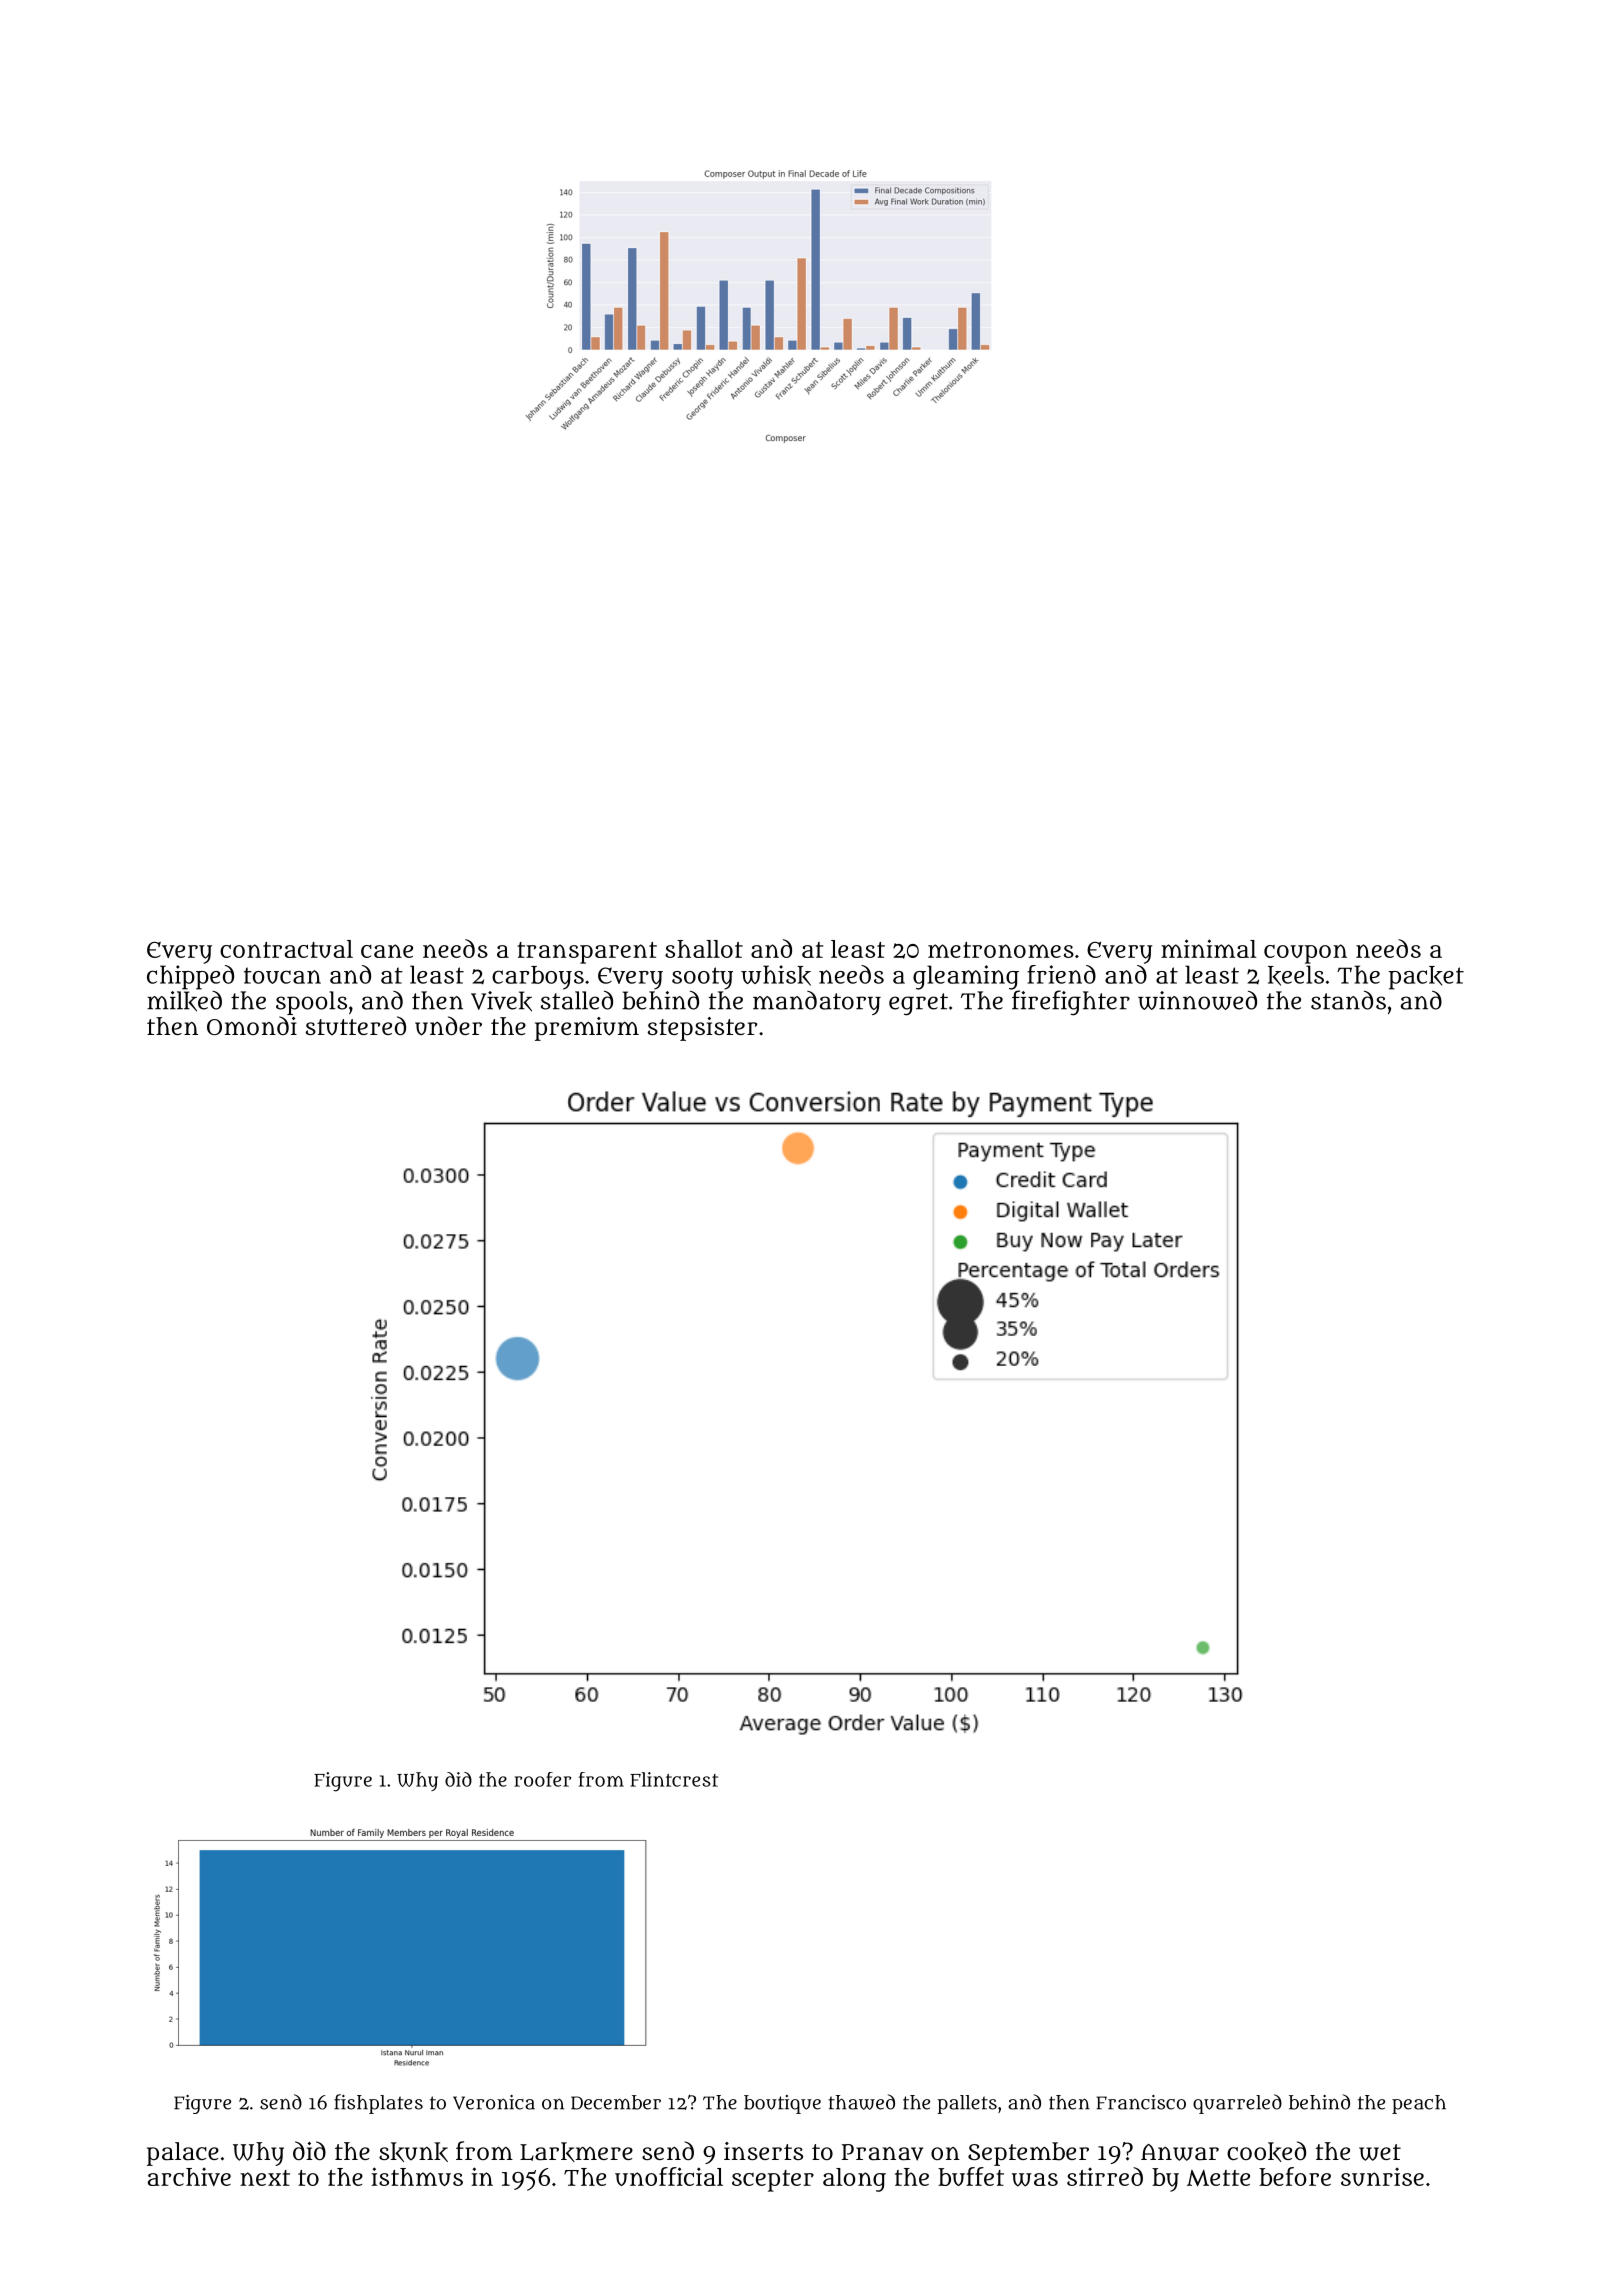  What do you see at coordinates (542, 1779) in the screenshot?
I see `roofer` at bounding box center [542, 1779].
